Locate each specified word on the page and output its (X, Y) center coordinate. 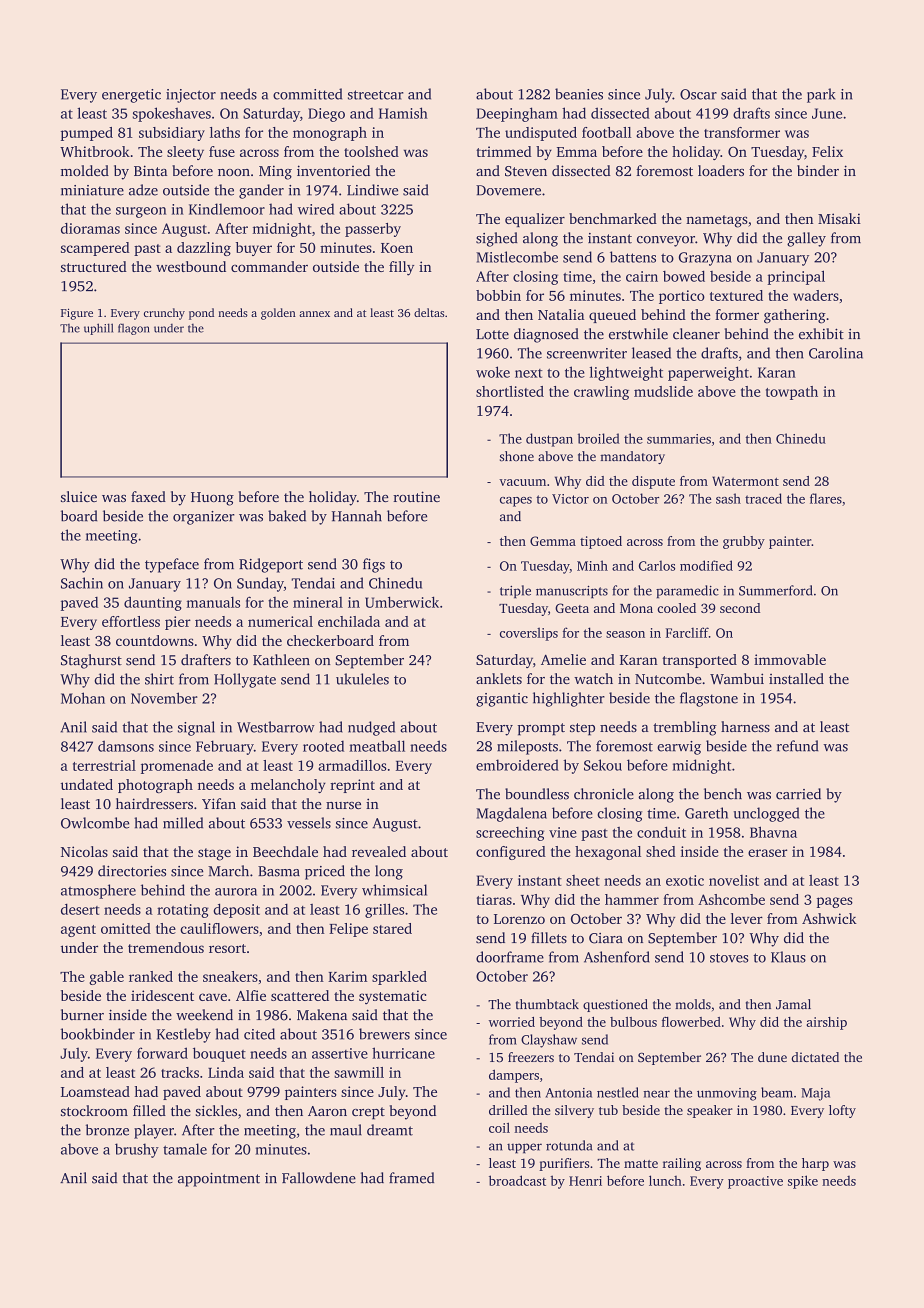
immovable (790, 659)
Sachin (82, 583)
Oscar (698, 94)
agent (78, 931)
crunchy (164, 314)
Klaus (788, 957)
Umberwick (402, 602)
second (740, 608)
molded (85, 170)
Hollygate (245, 680)
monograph (330, 134)
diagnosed (546, 335)
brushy (137, 1150)
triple (515, 592)
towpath (792, 393)
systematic (392, 997)
